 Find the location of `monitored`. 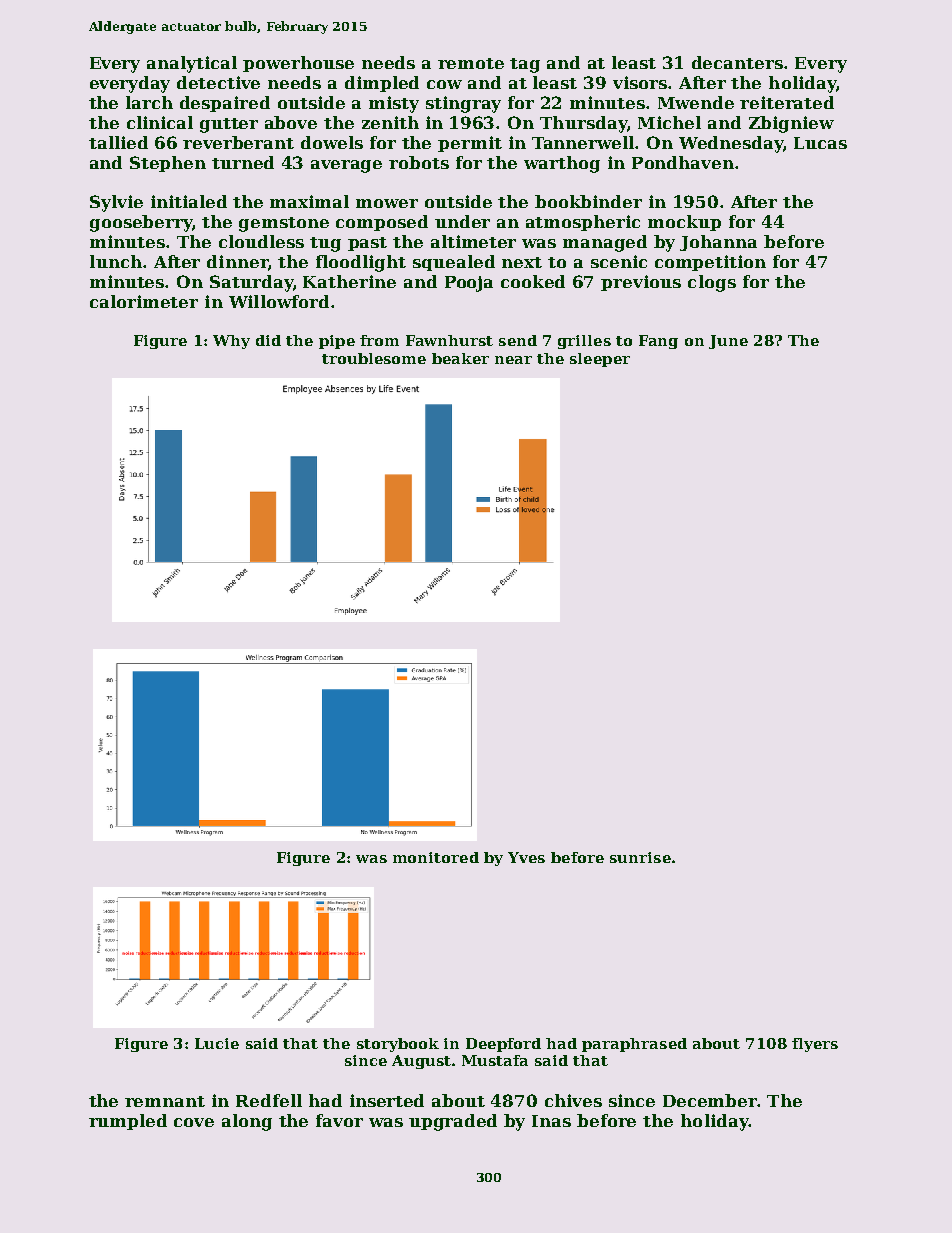

monitored is located at coordinates (436, 857).
